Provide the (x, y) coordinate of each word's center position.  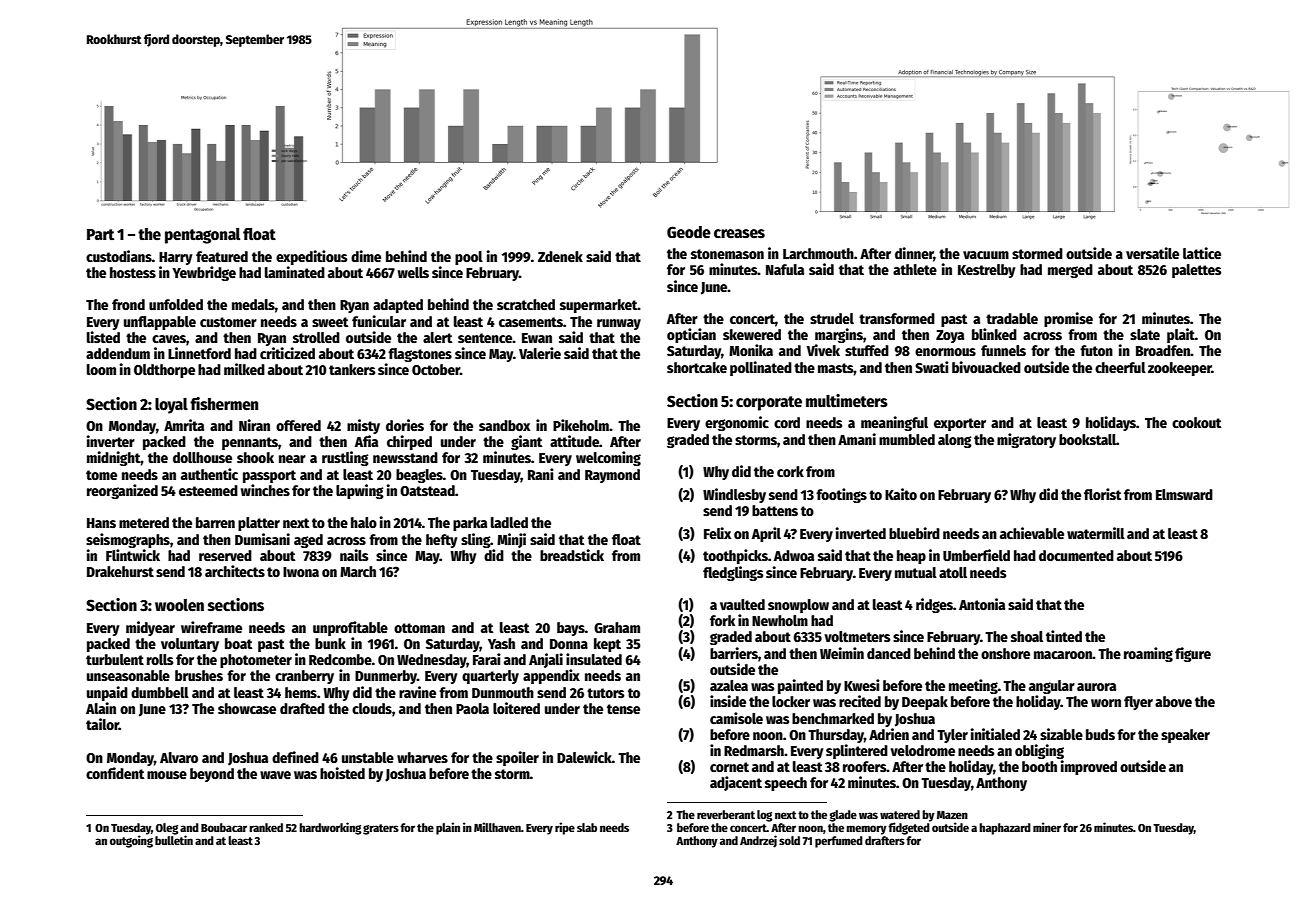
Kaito (901, 494)
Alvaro (179, 757)
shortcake (697, 367)
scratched (526, 304)
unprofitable (350, 628)
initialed (995, 734)
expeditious (311, 257)
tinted (1064, 636)
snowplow (798, 606)
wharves (422, 757)
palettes (1196, 271)
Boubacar (224, 827)
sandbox (504, 425)
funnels (1003, 350)
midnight (114, 458)
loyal (171, 406)
